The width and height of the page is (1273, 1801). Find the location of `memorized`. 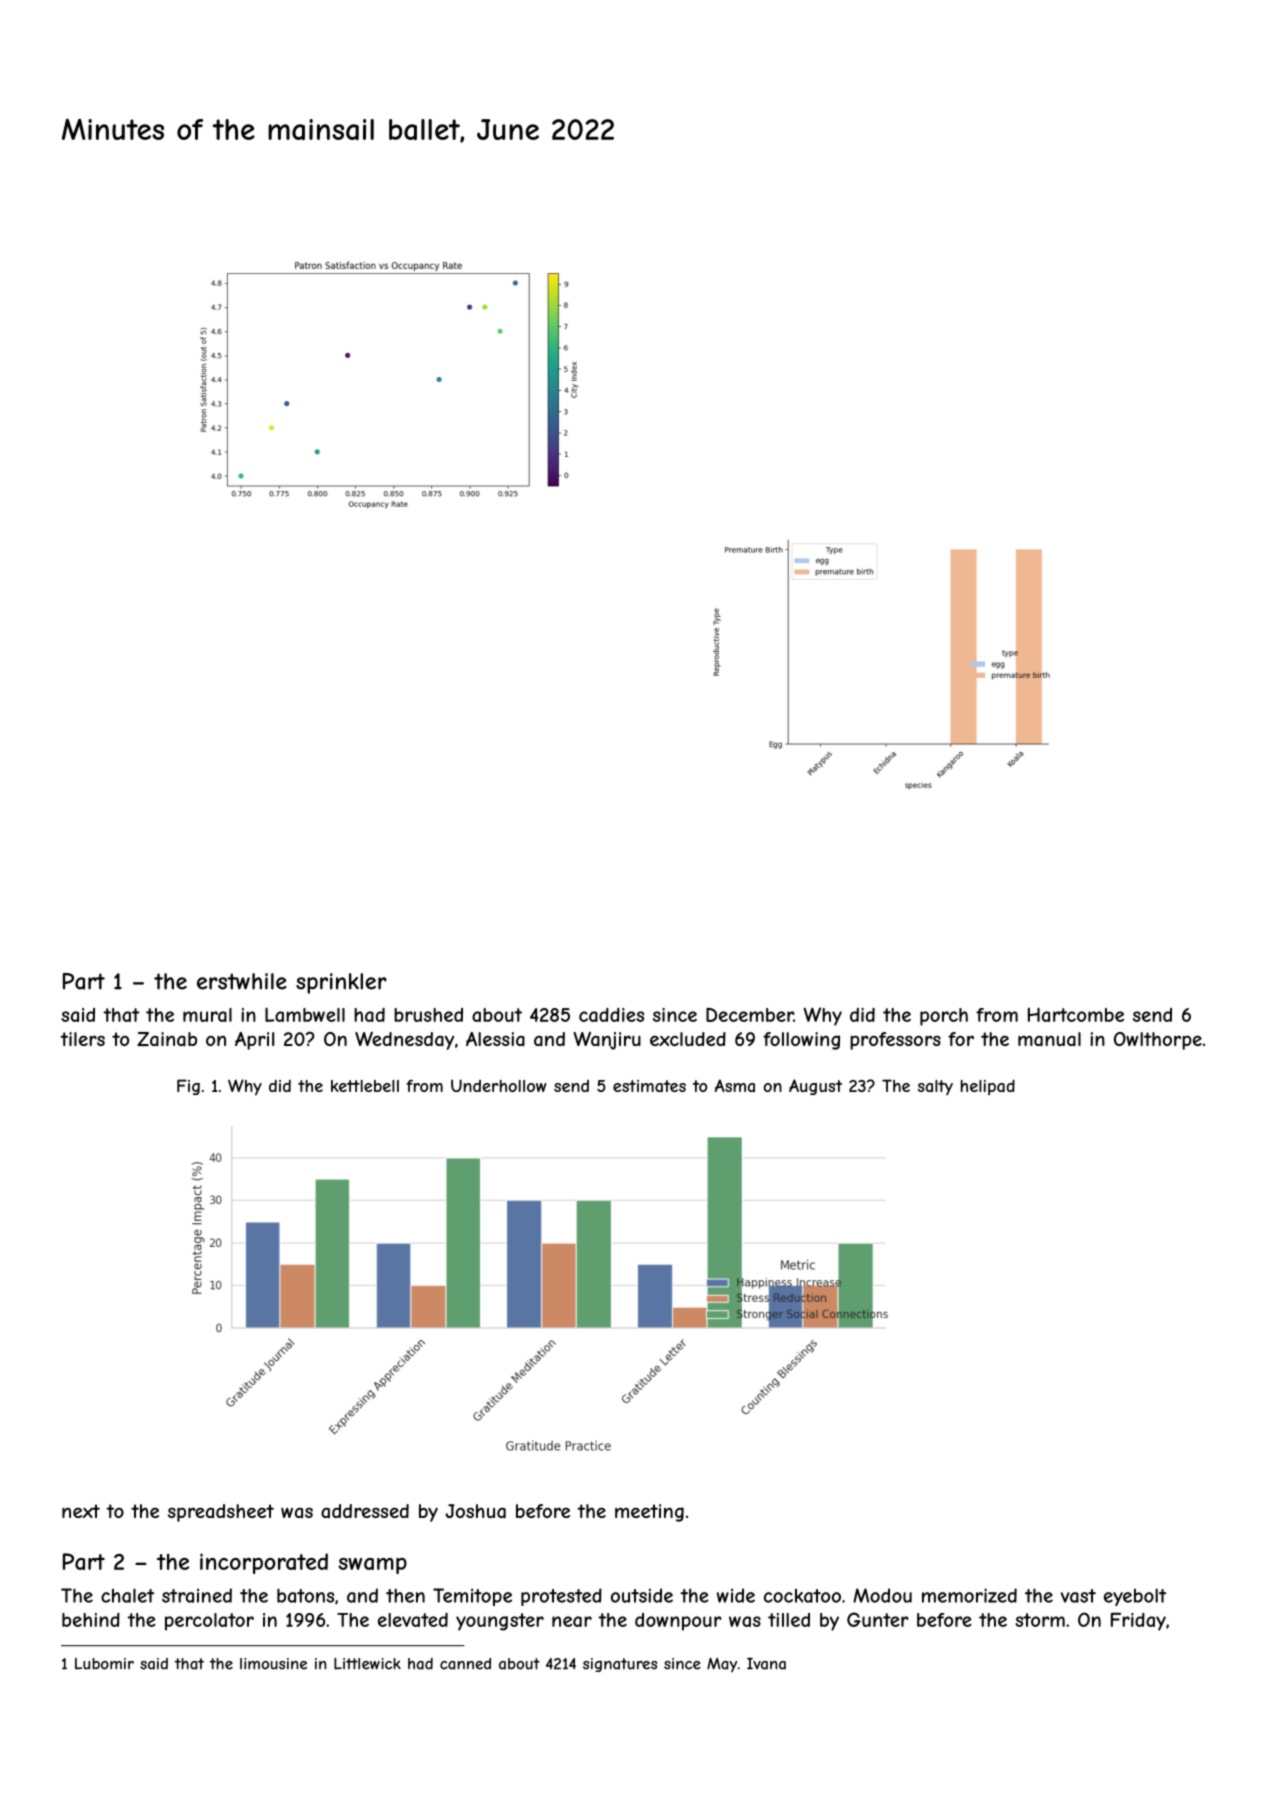

memorized is located at coordinates (969, 1595).
